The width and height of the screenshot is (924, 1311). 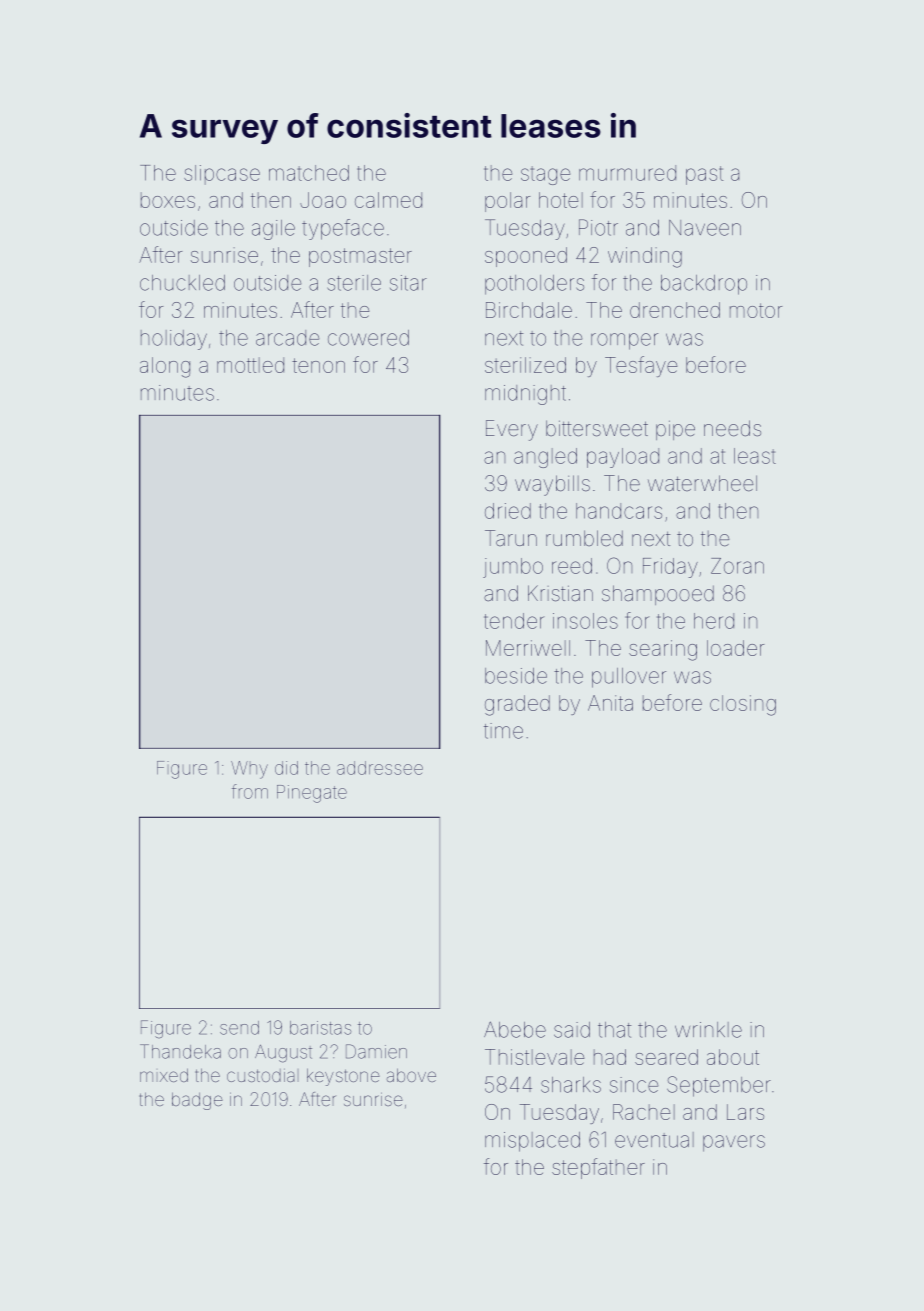 I want to click on matched, so click(x=309, y=173).
